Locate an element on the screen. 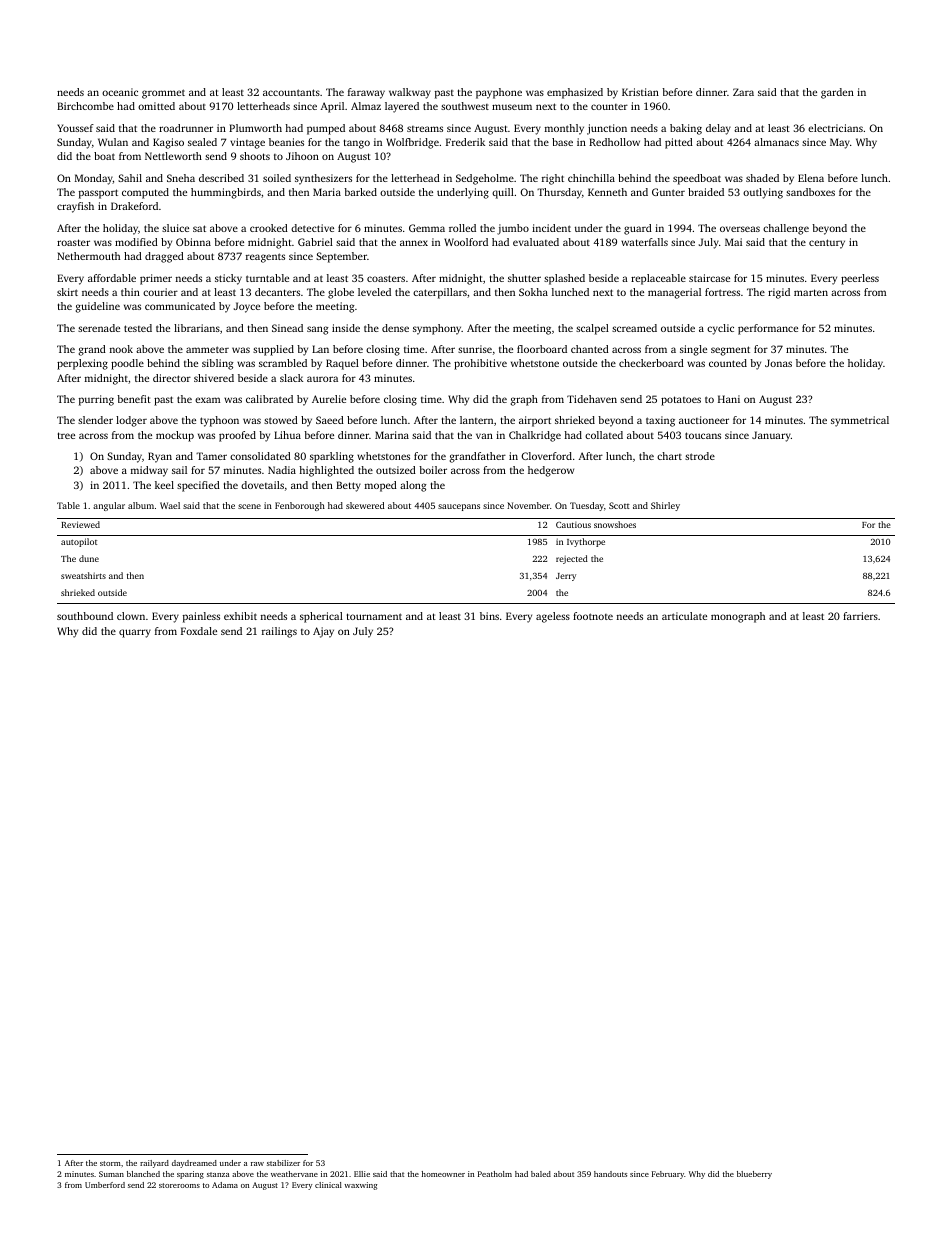 Image resolution: width=952 pixels, height=1233 pixels. Ajay is located at coordinates (323, 632).
